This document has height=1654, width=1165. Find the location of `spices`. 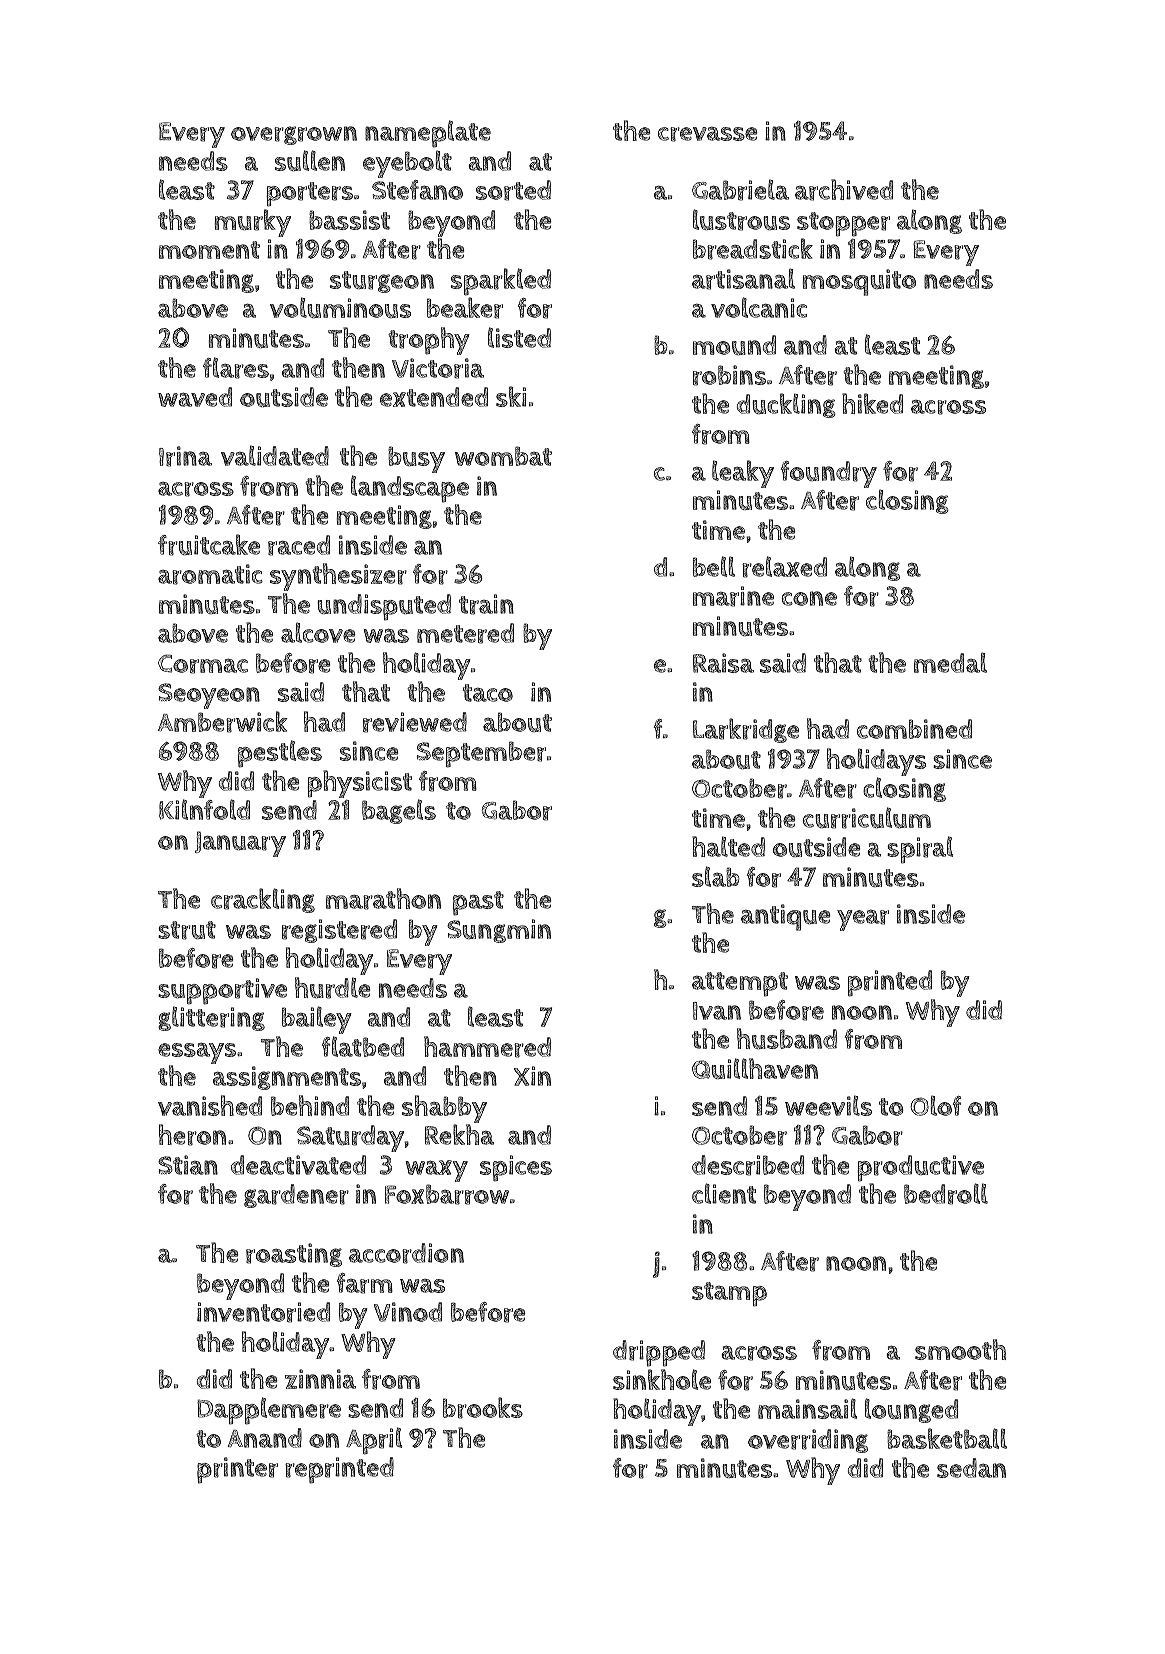

spices is located at coordinates (516, 1168).
